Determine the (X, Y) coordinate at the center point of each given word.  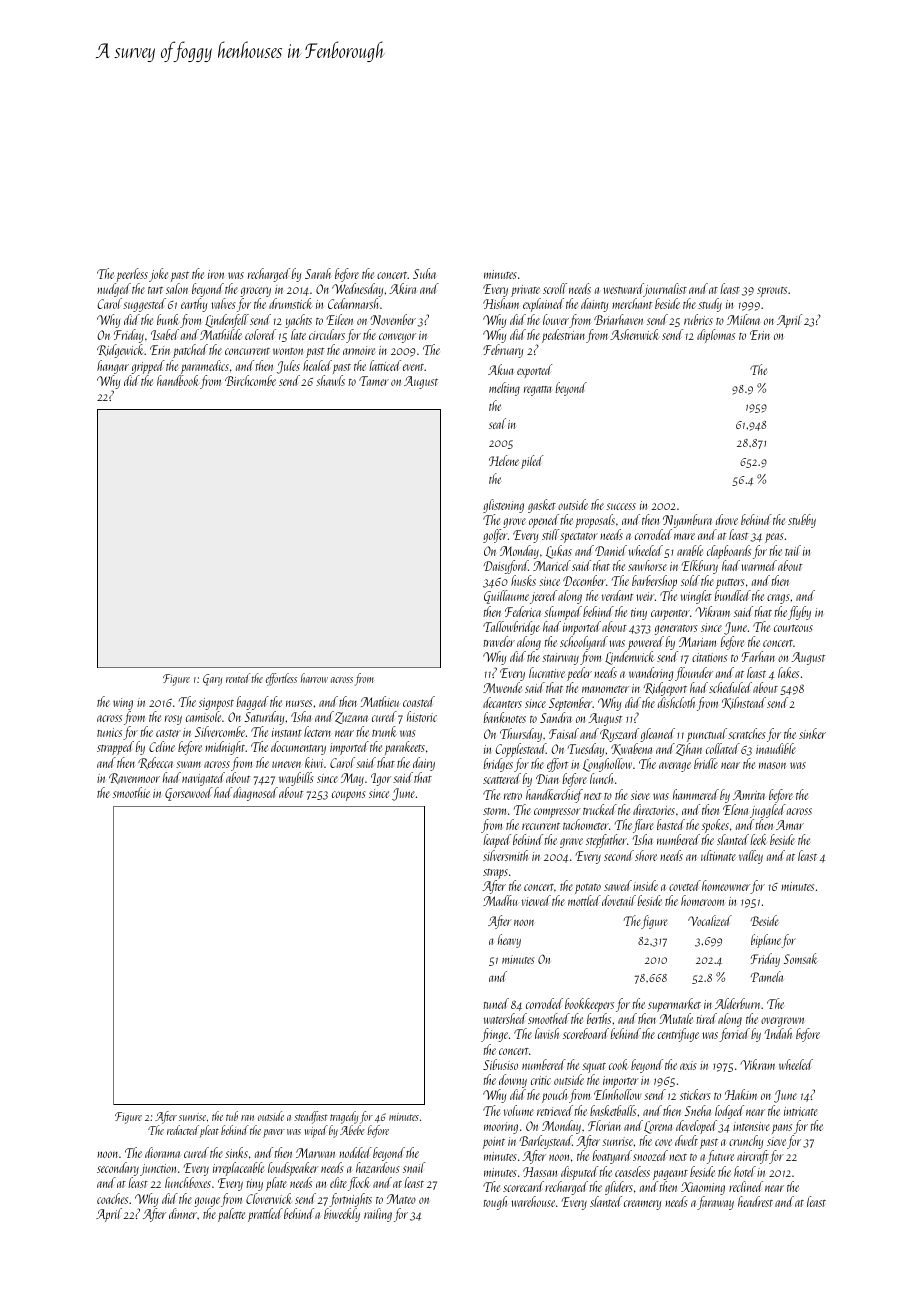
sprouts (772, 292)
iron (216, 274)
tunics (109, 732)
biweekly (342, 1215)
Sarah (318, 273)
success (621, 506)
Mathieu (380, 701)
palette (231, 1215)
